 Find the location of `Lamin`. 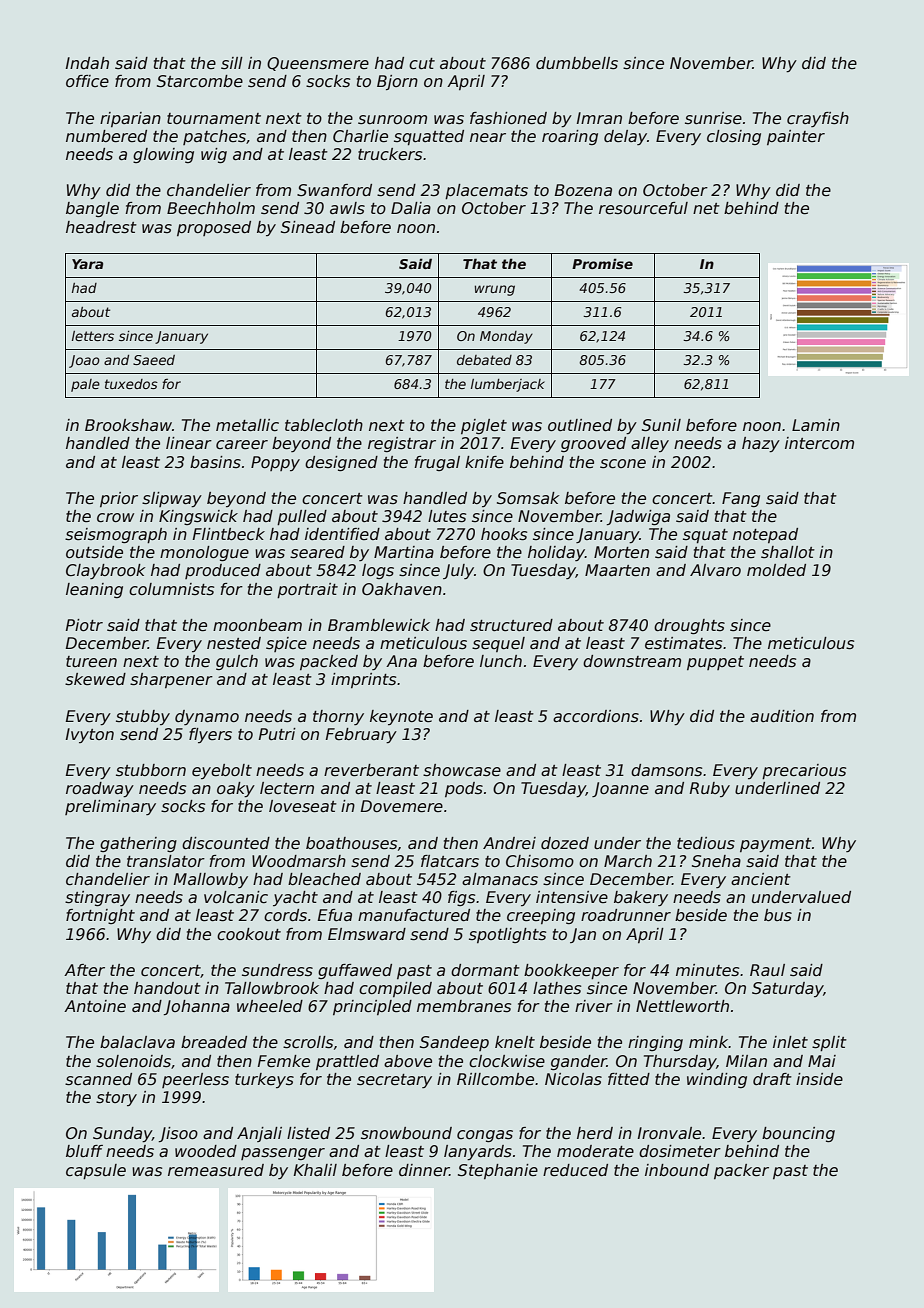

Lamin is located at coordinates (816, 425).
